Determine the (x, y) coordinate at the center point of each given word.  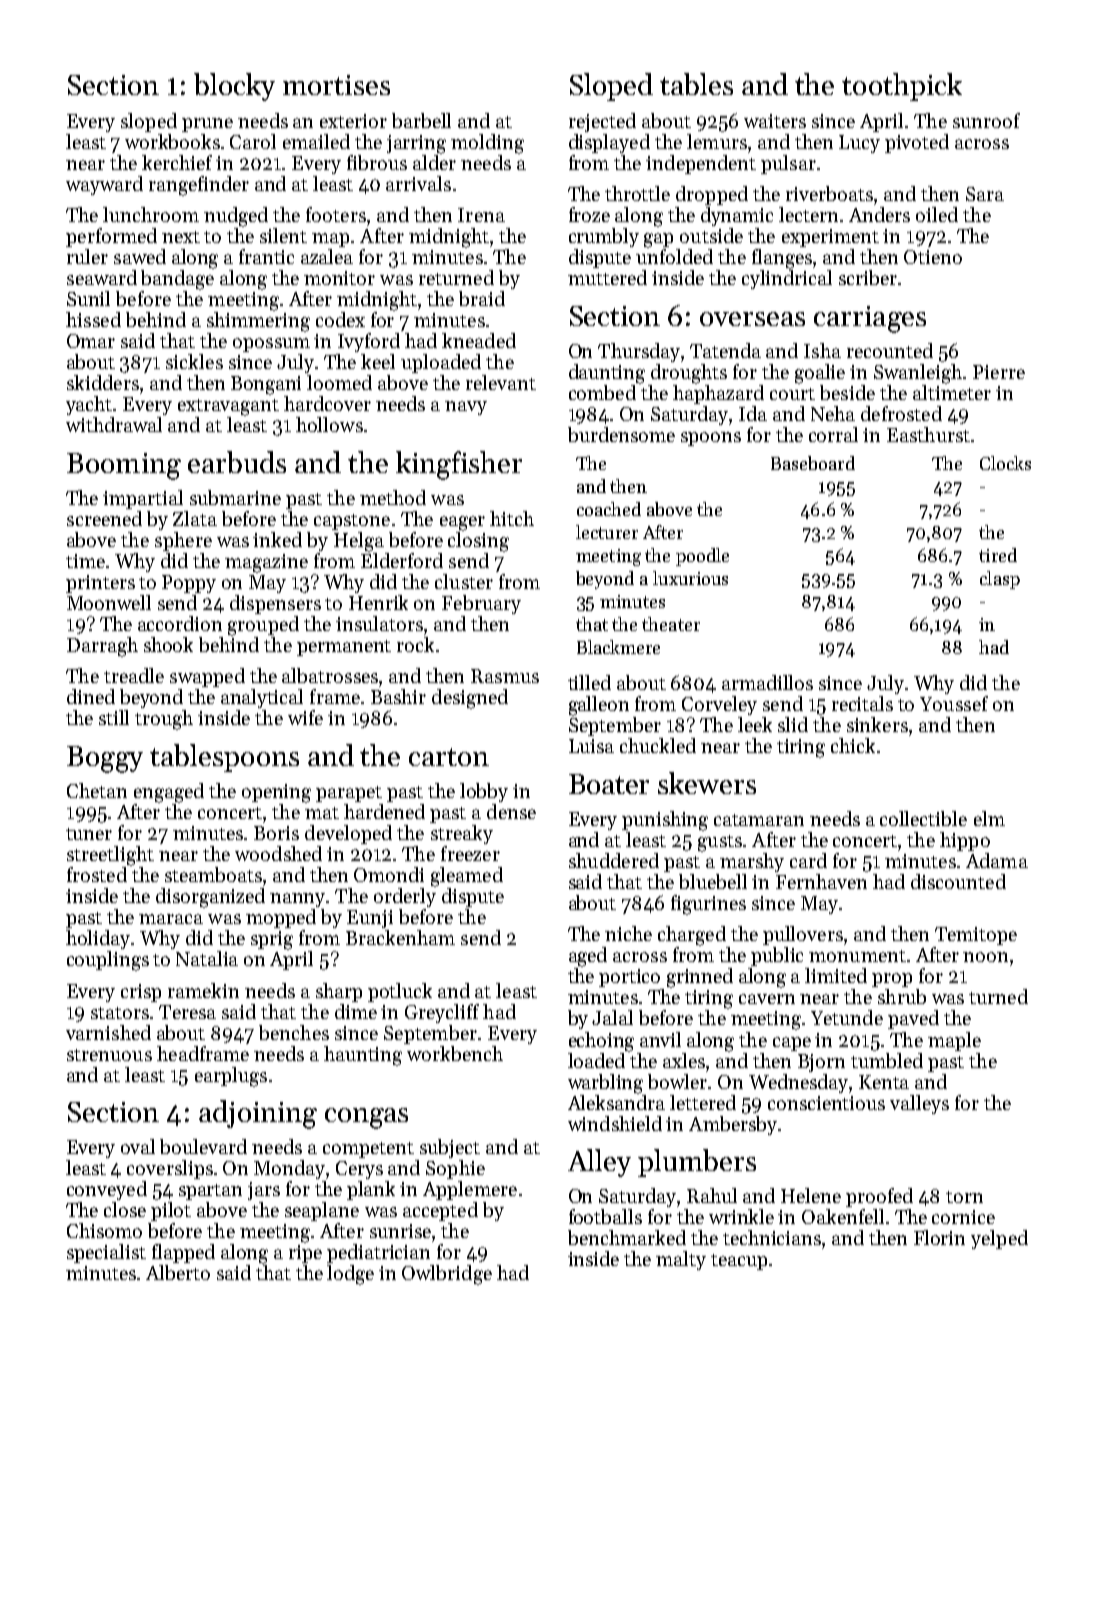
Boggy (105, 759)
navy (466, 408)
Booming (124, 466)
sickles (194, 361)
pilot (171, 1211)
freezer (470, 853)
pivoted (917, 143)
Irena (481, 215)
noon (985, 957)
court (792, 394)
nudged (236, 217)
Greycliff (442, 1013)
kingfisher (459, 465)
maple (954, 1041)
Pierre (999, 372)
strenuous (109, 1055)
